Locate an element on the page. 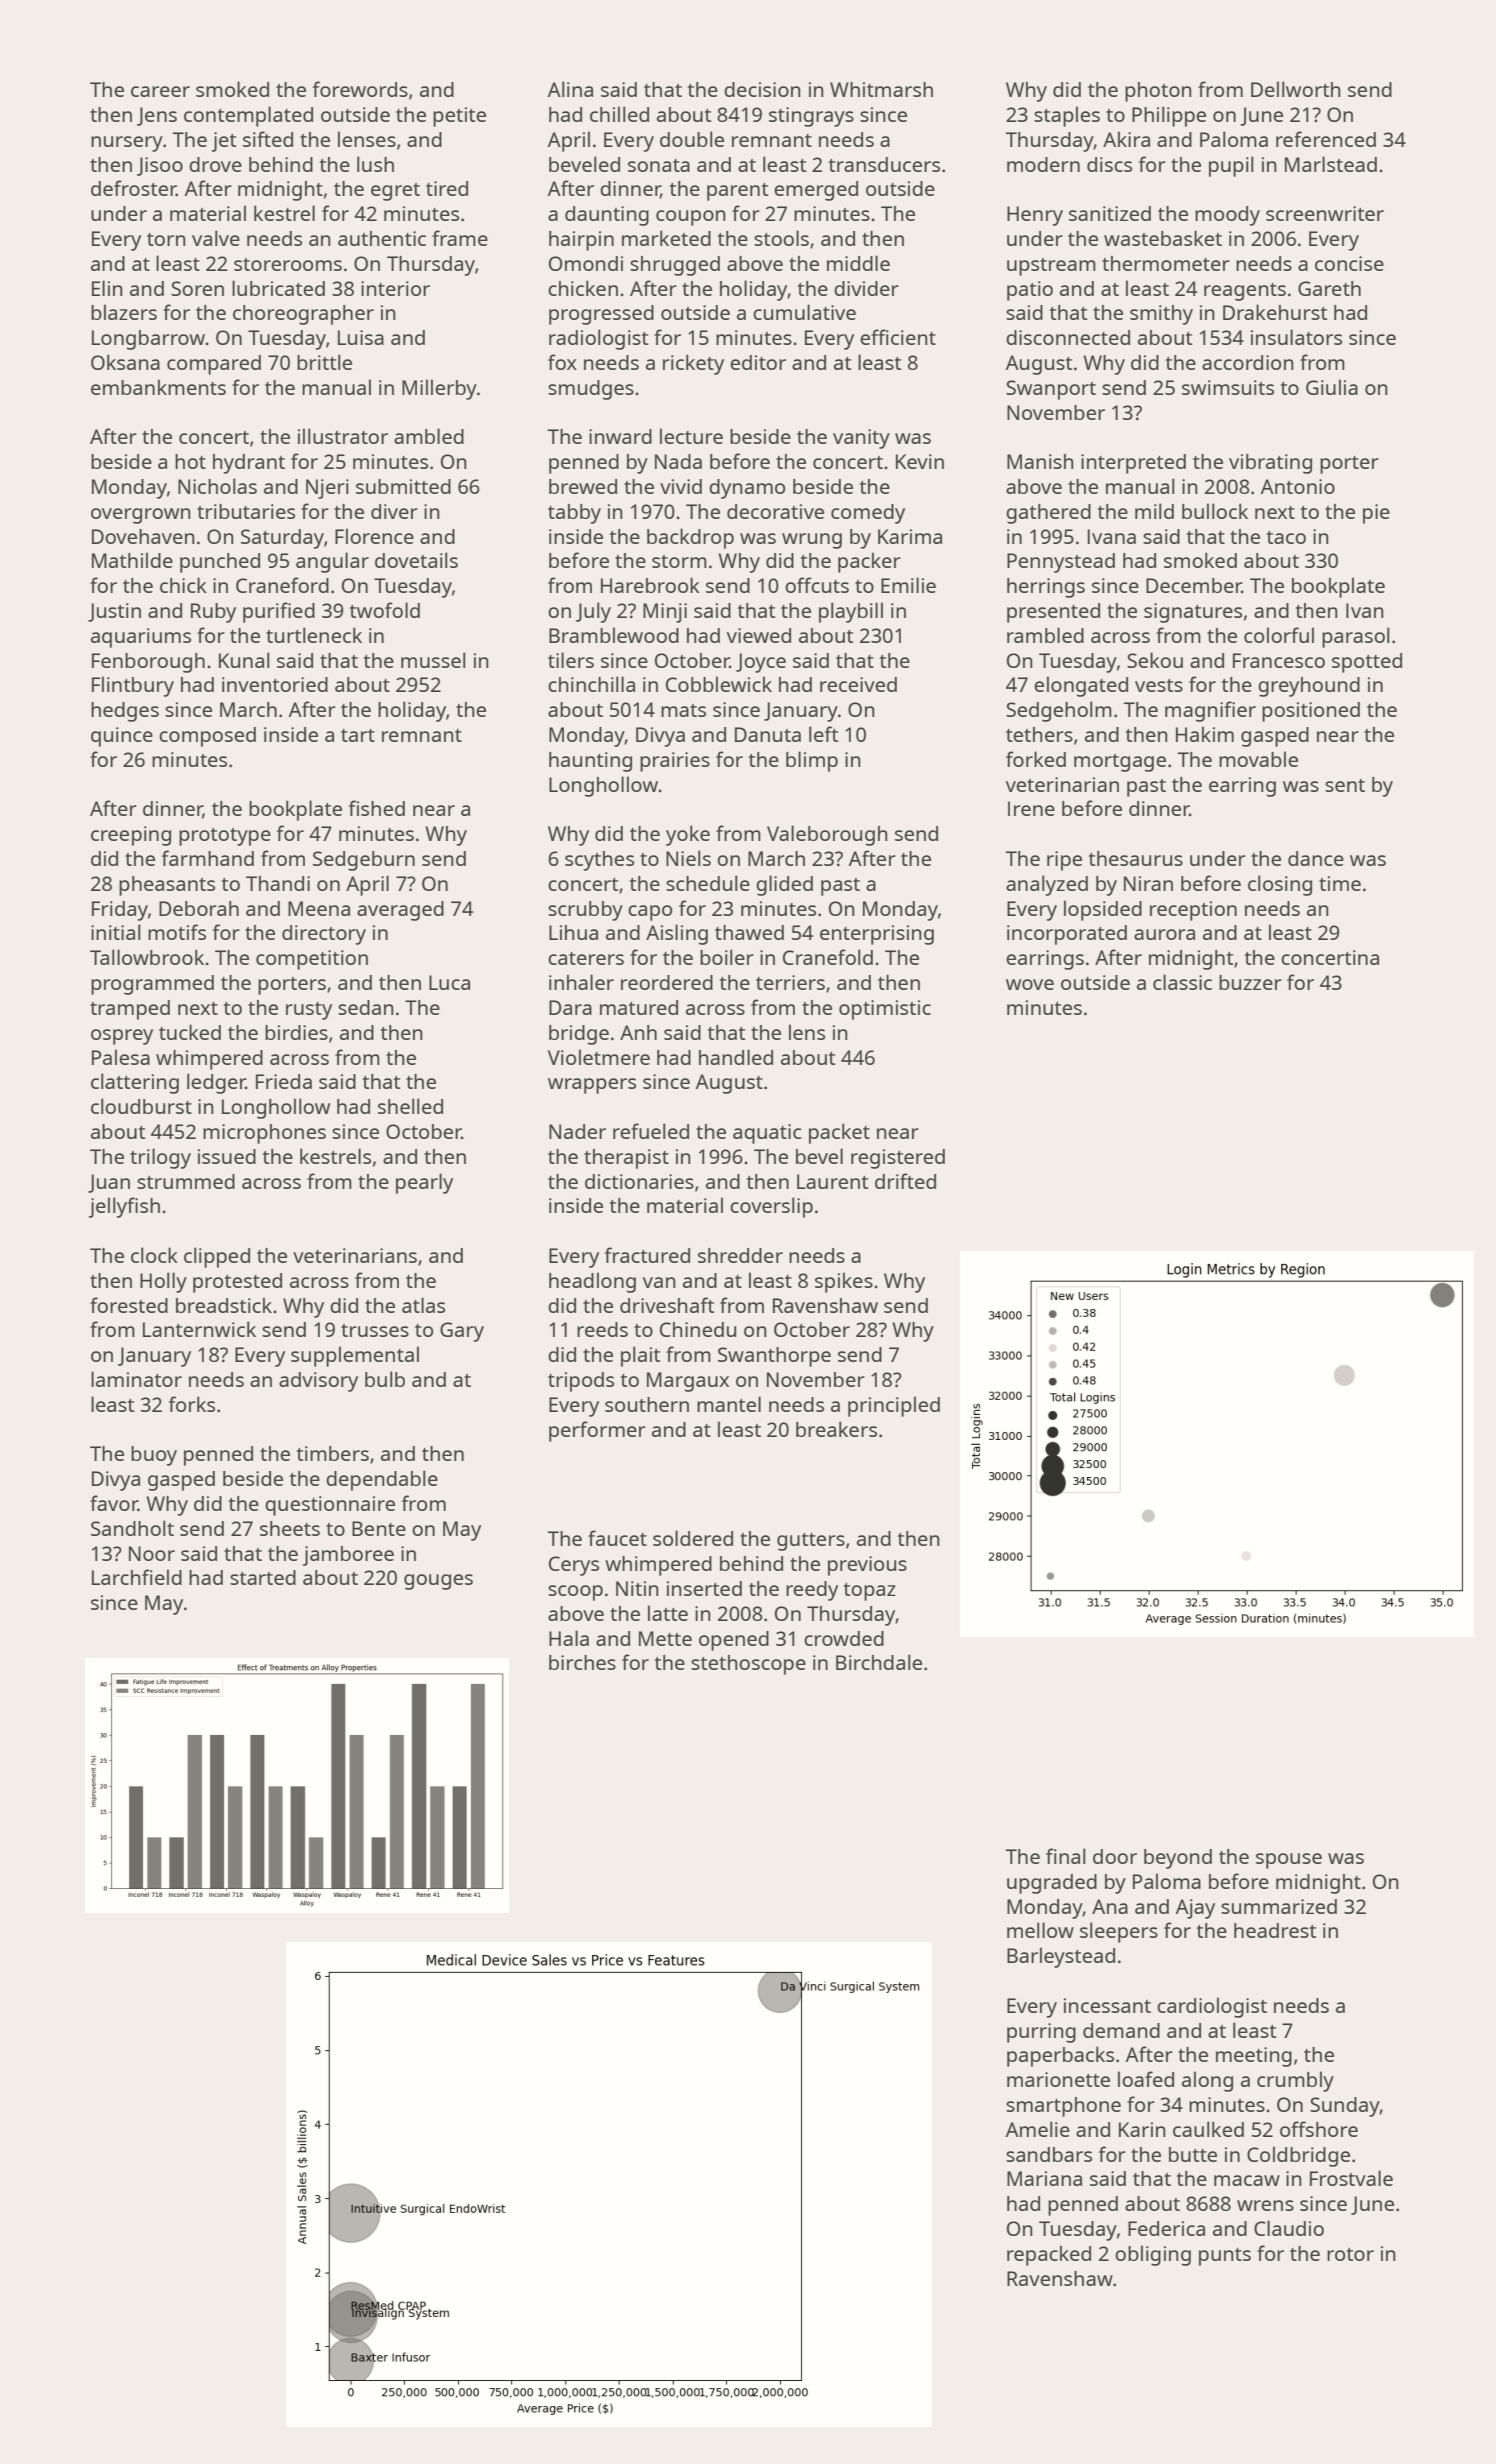 This document has width=1496, height=2464. Larchfield is located at coordinates (137, 1577).
